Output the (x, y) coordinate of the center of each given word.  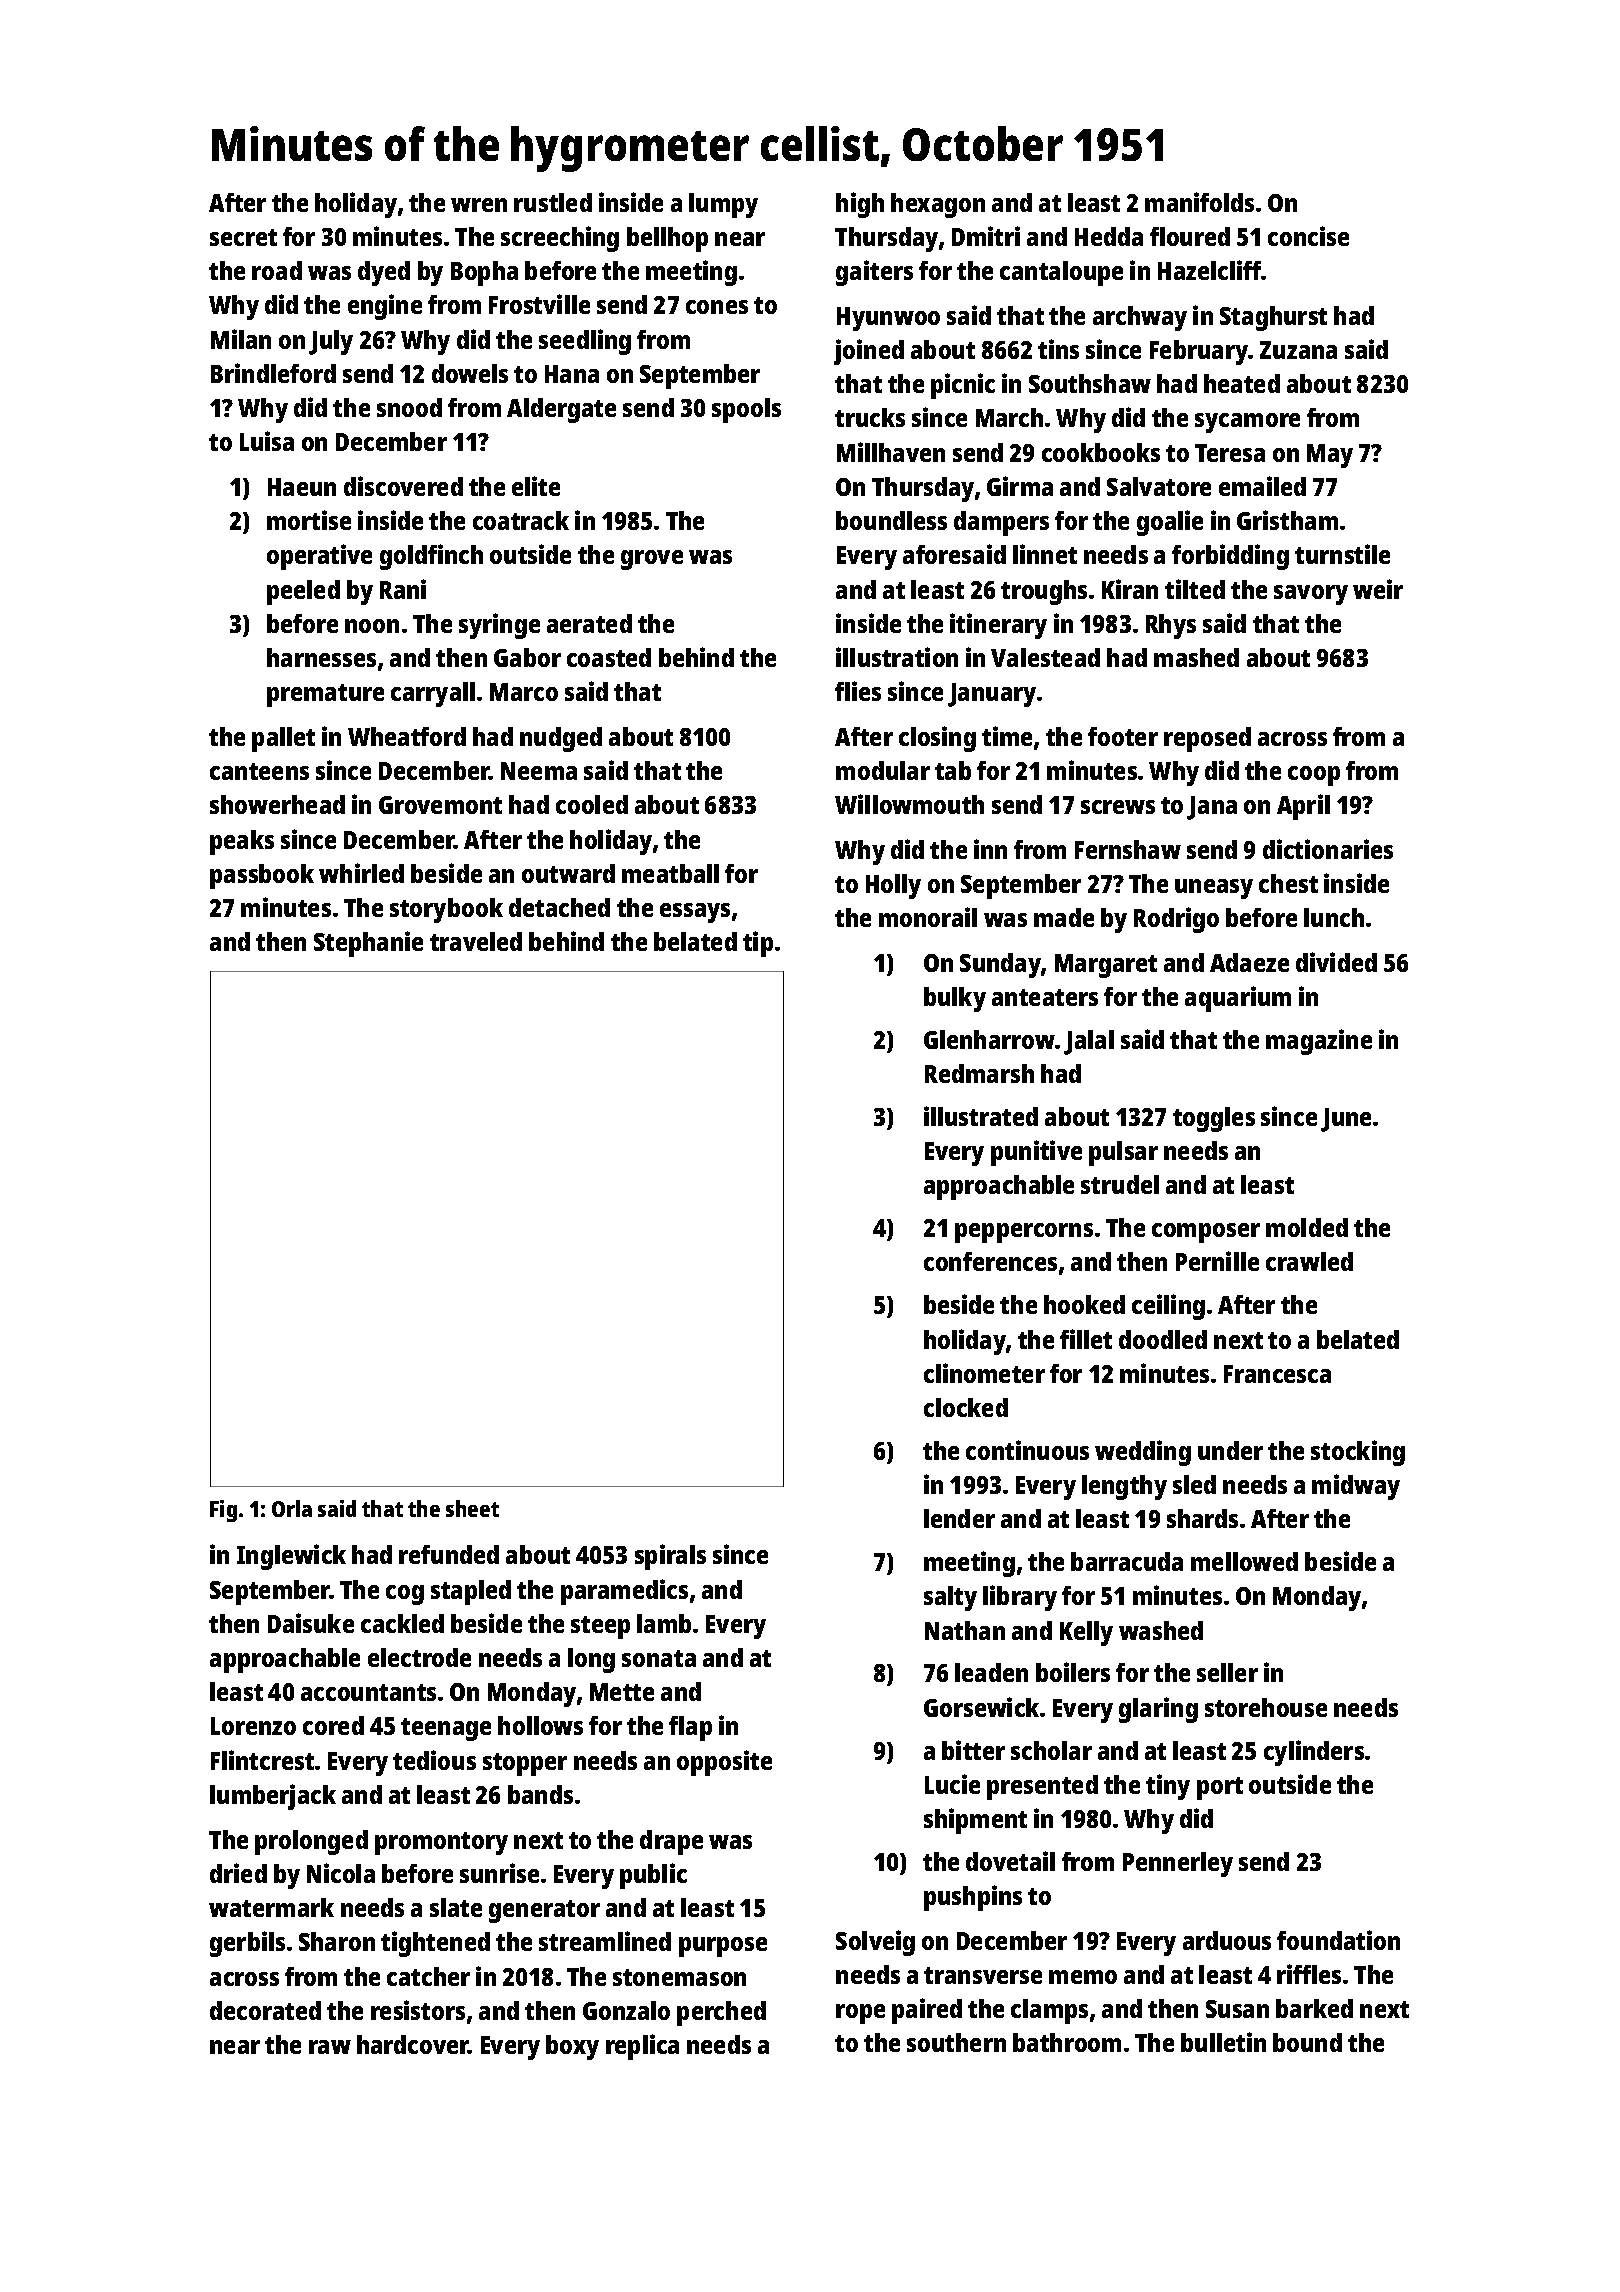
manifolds (1199, 202)
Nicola (341, 1873)
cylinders (1314, 1753)
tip (758, 944)
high (860, 205)
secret (243, 237)
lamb (664, 1623)
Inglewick (291, 1557)
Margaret (1106, 966)
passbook (262, 876)
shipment (975, 1821)
